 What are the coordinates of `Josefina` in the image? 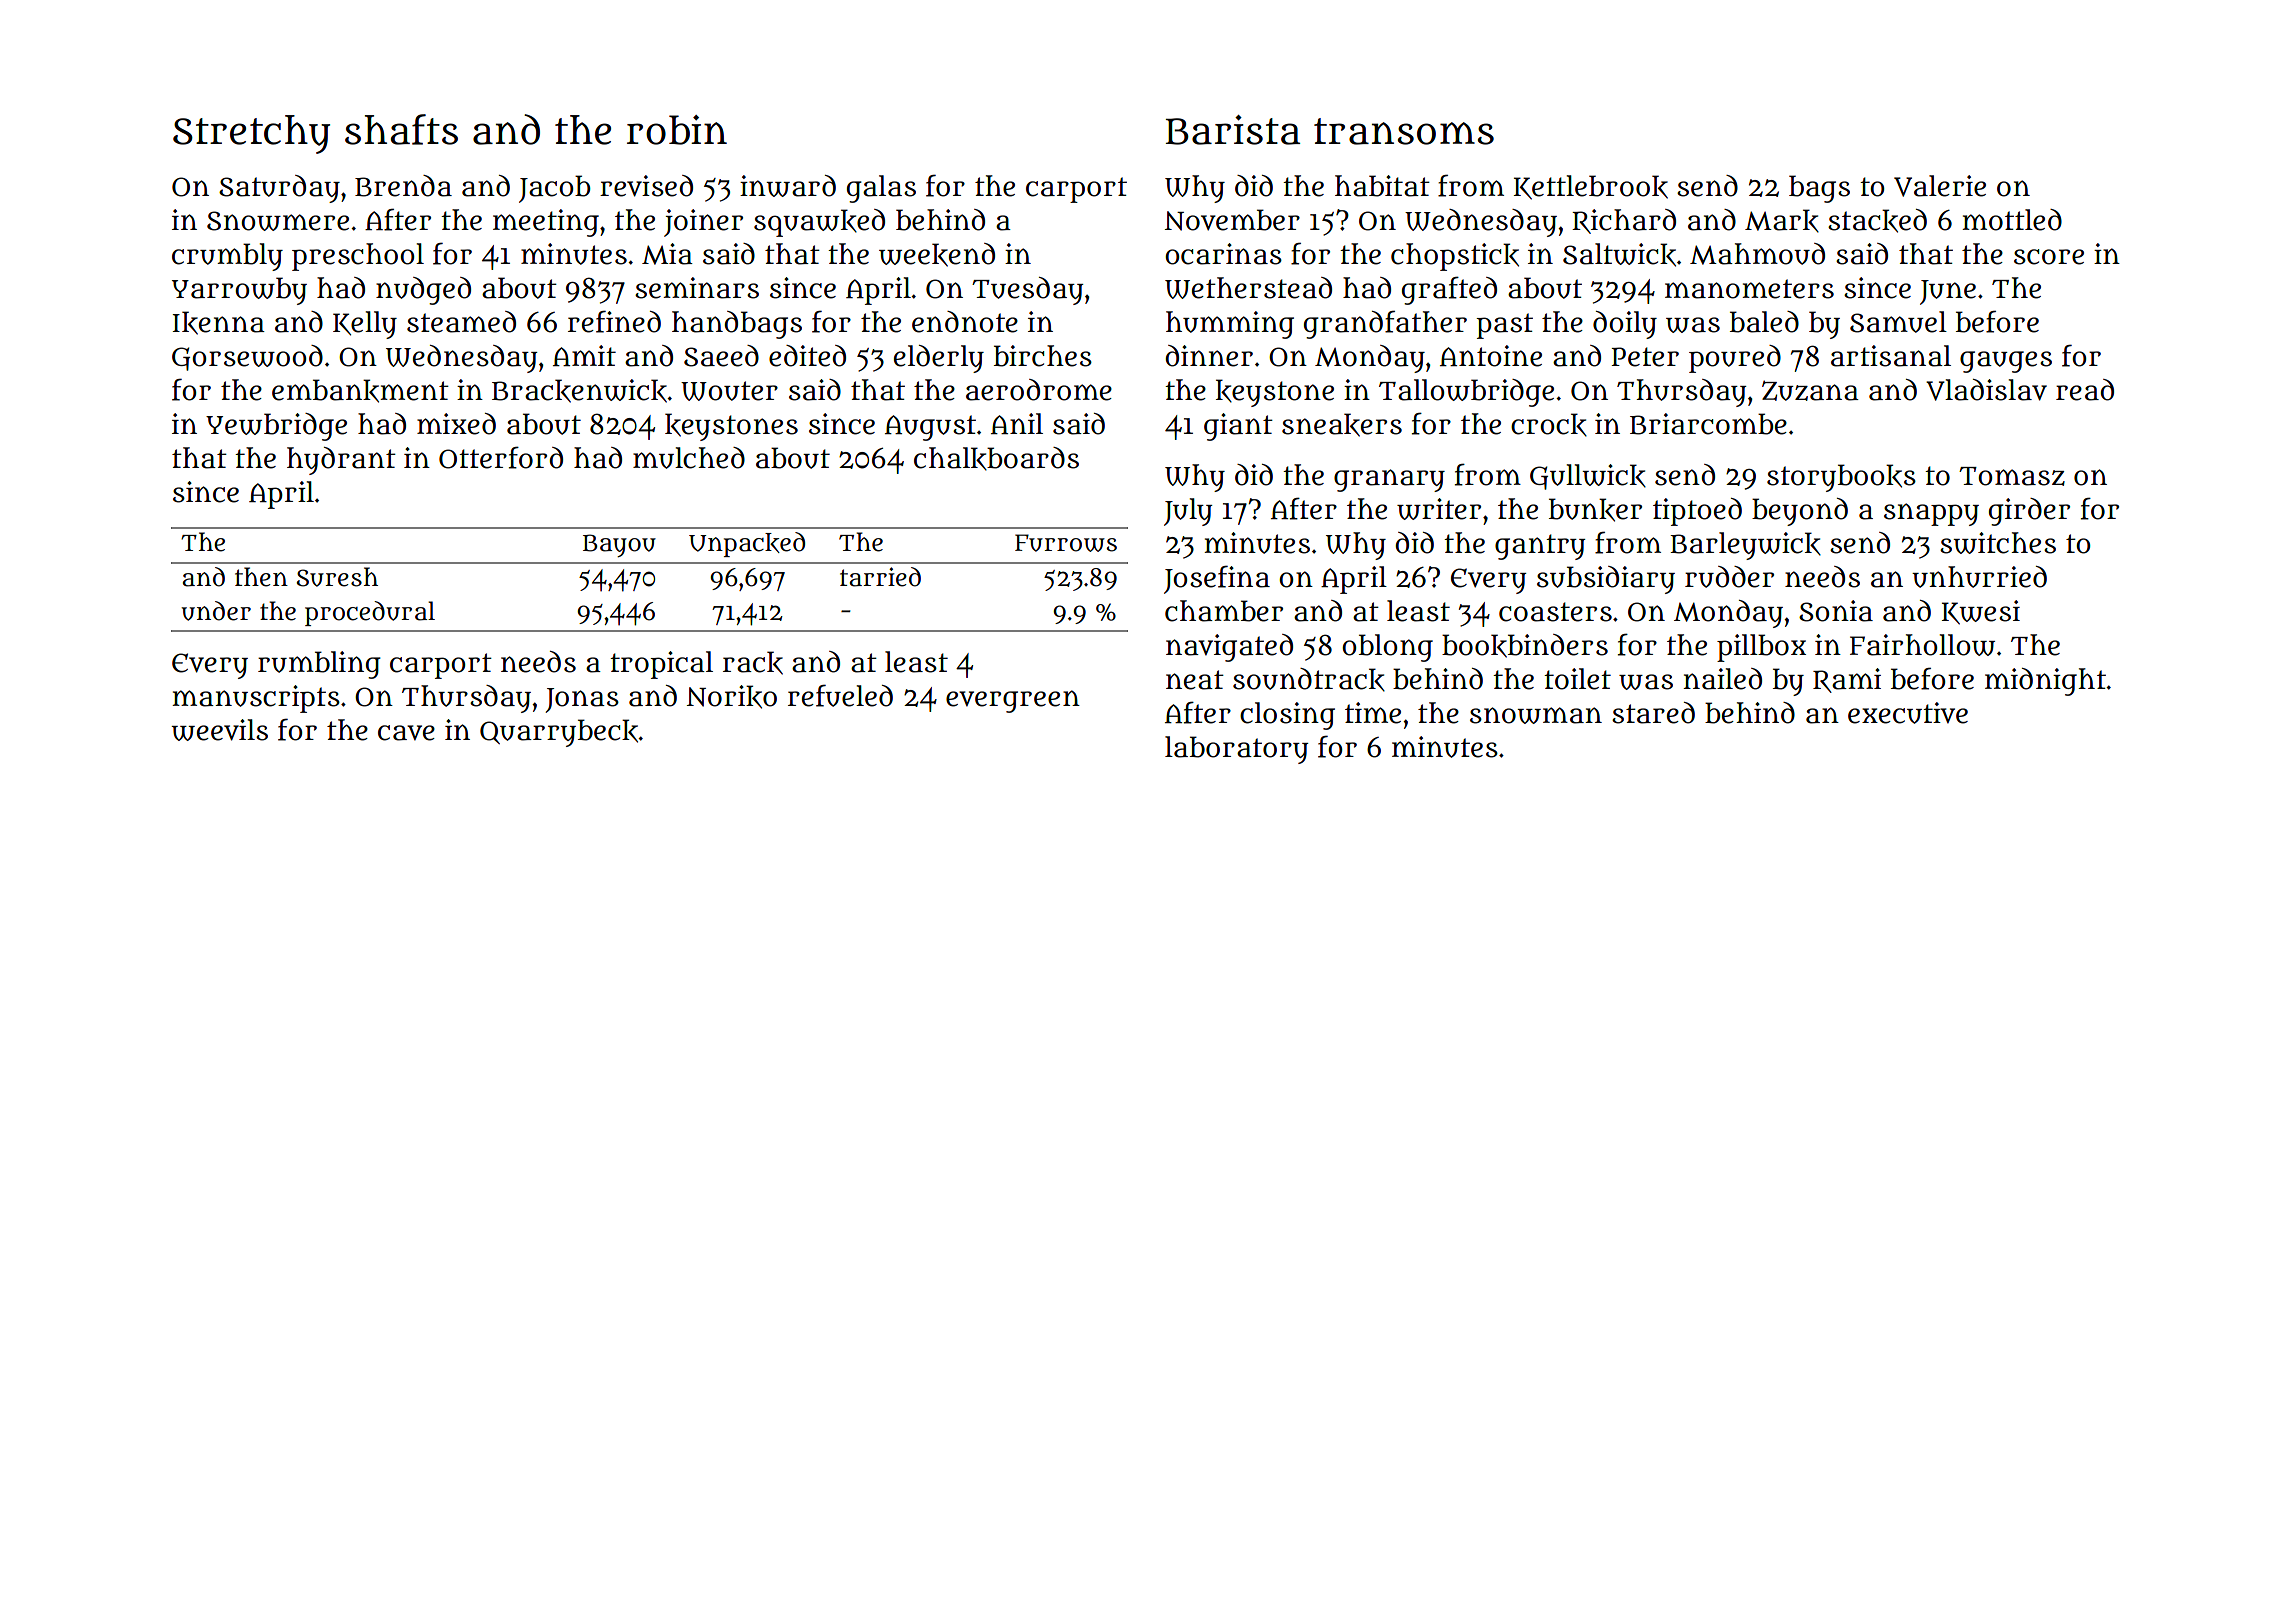 It's located at (1217, 579).
